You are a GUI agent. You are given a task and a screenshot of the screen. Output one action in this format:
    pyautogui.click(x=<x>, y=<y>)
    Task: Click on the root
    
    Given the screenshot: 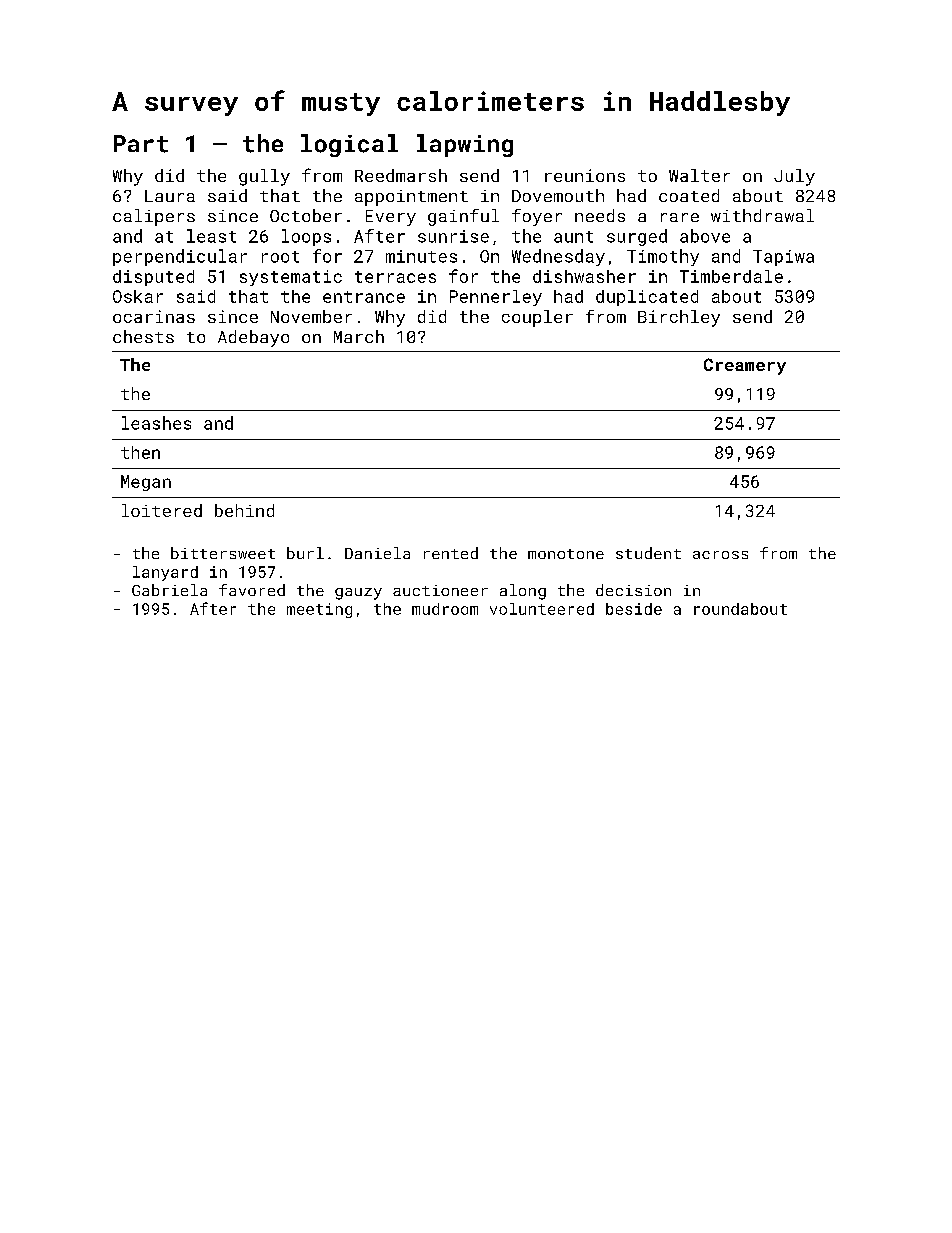 What is the action you would take?
    pyautogui.click(x=280, y=257)
